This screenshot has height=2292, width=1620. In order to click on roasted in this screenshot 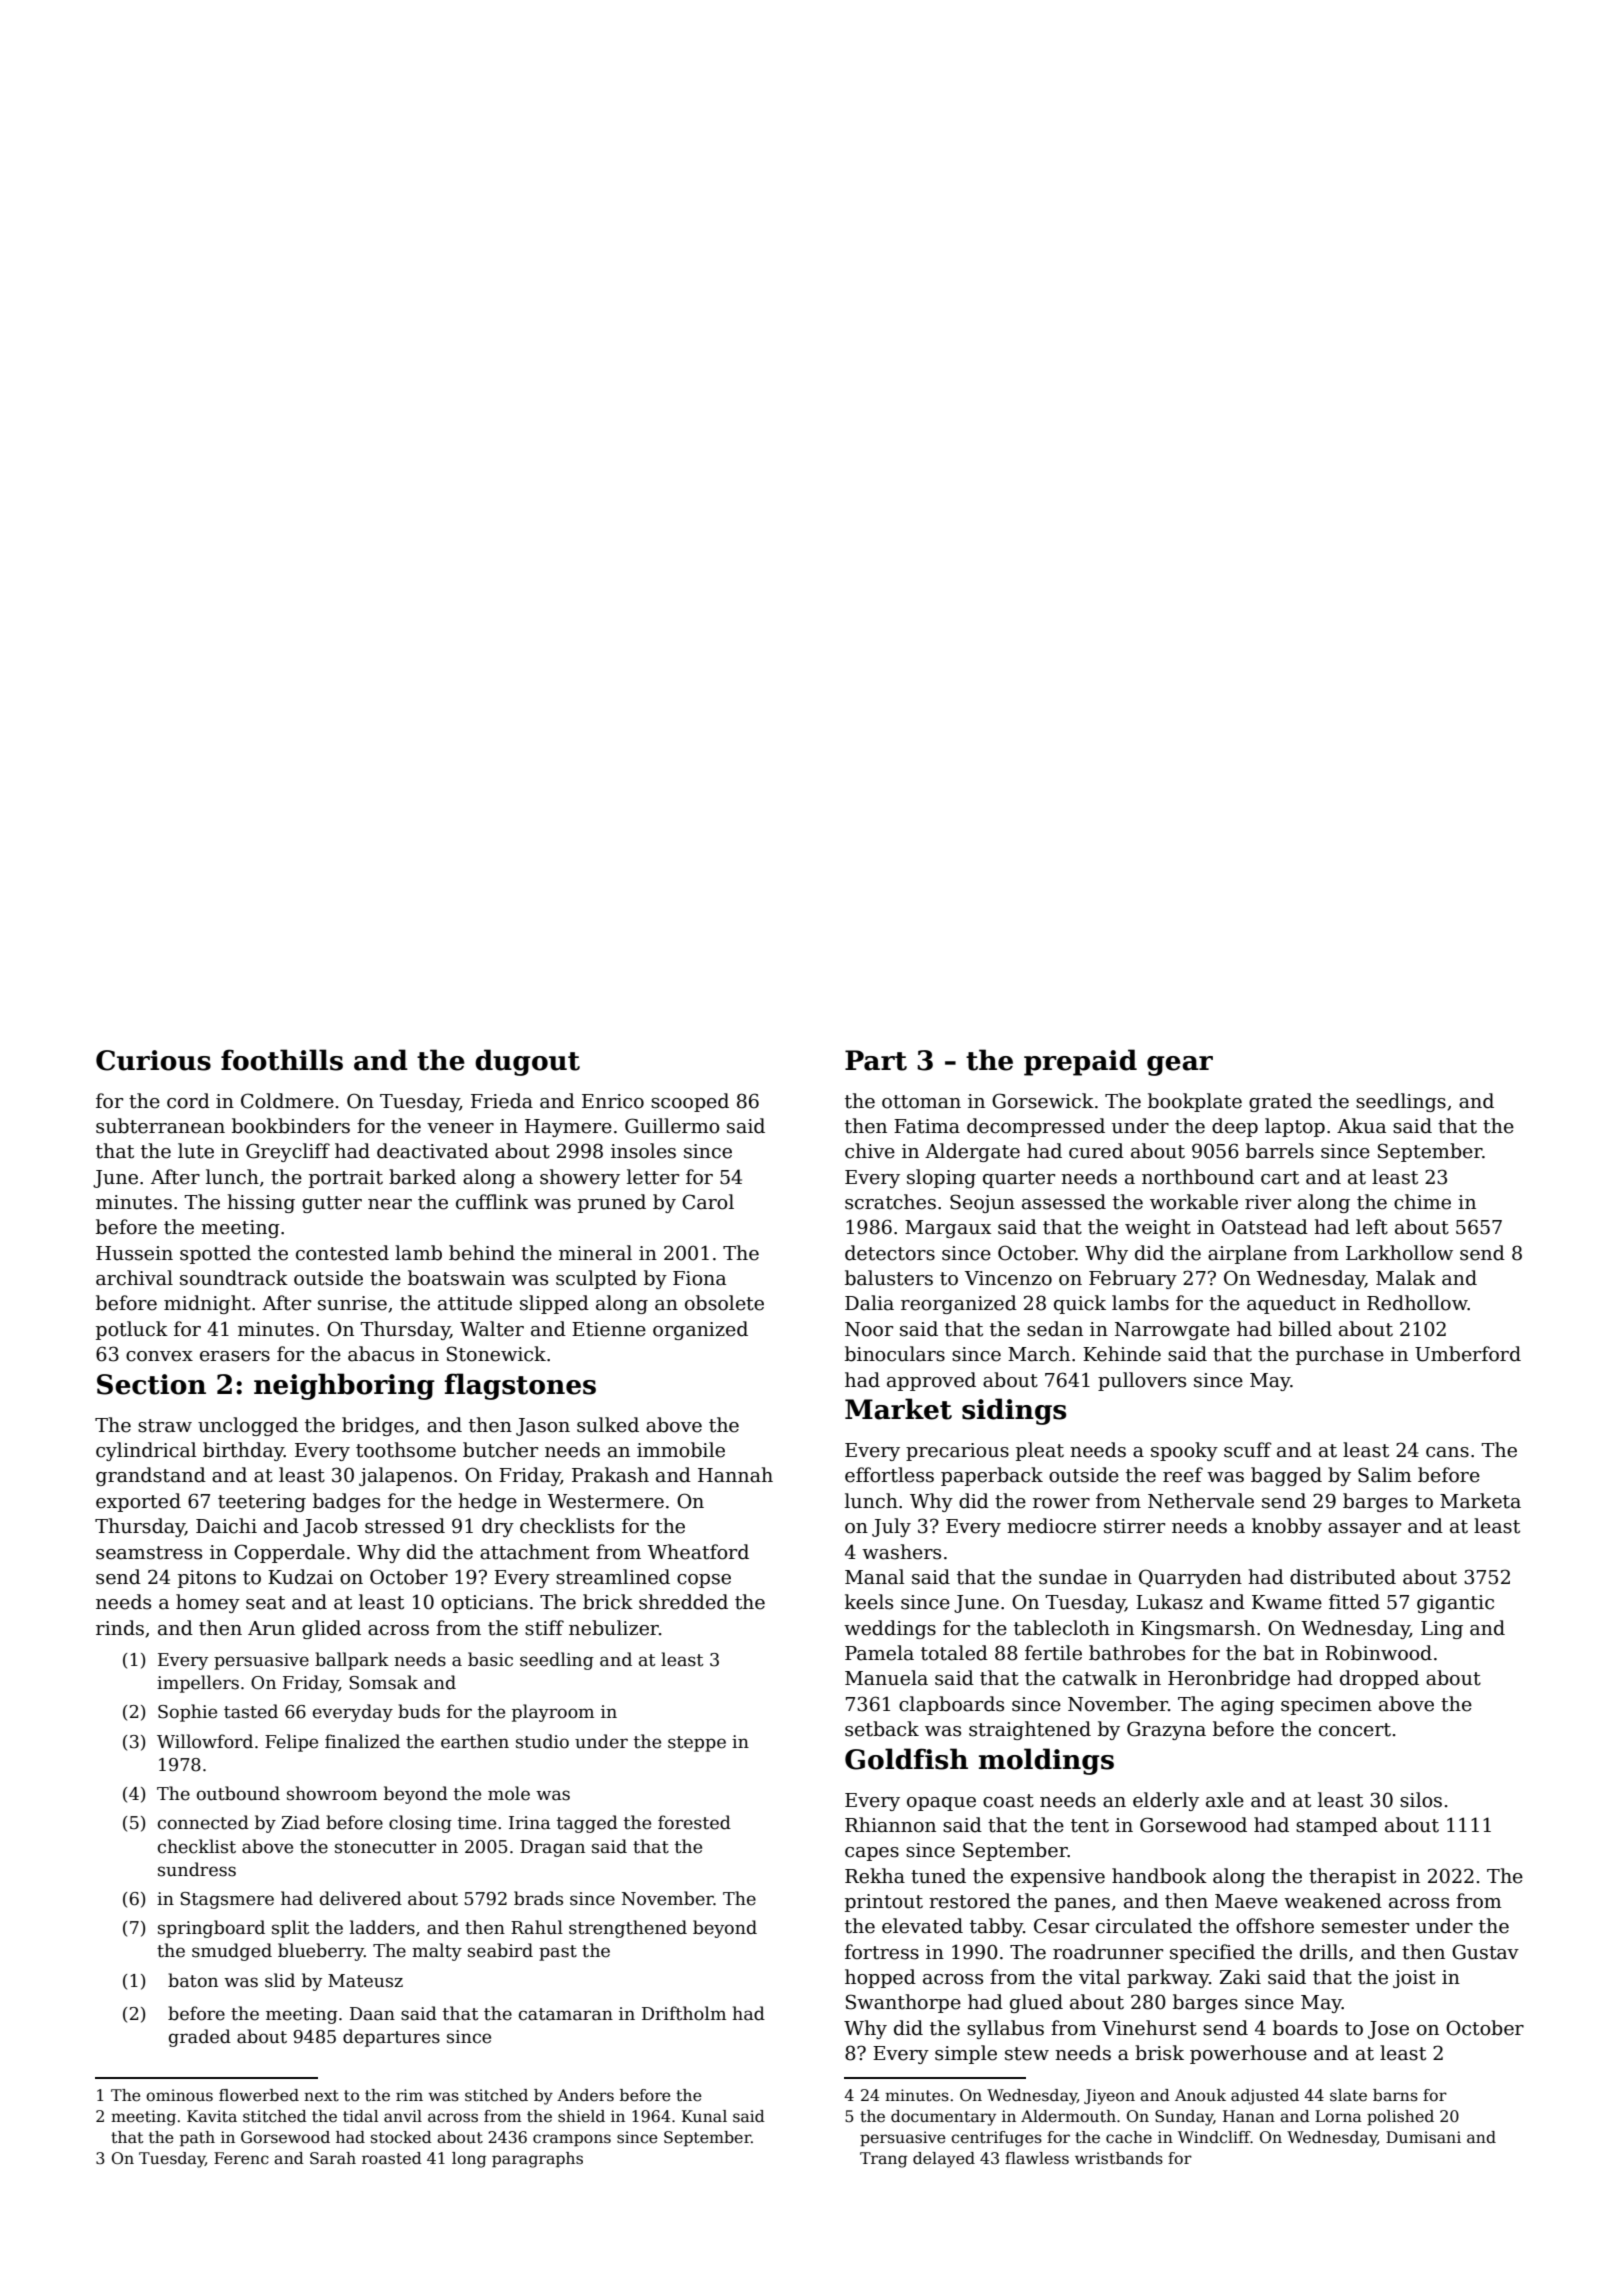, I will do `click(392, 2158)`.
